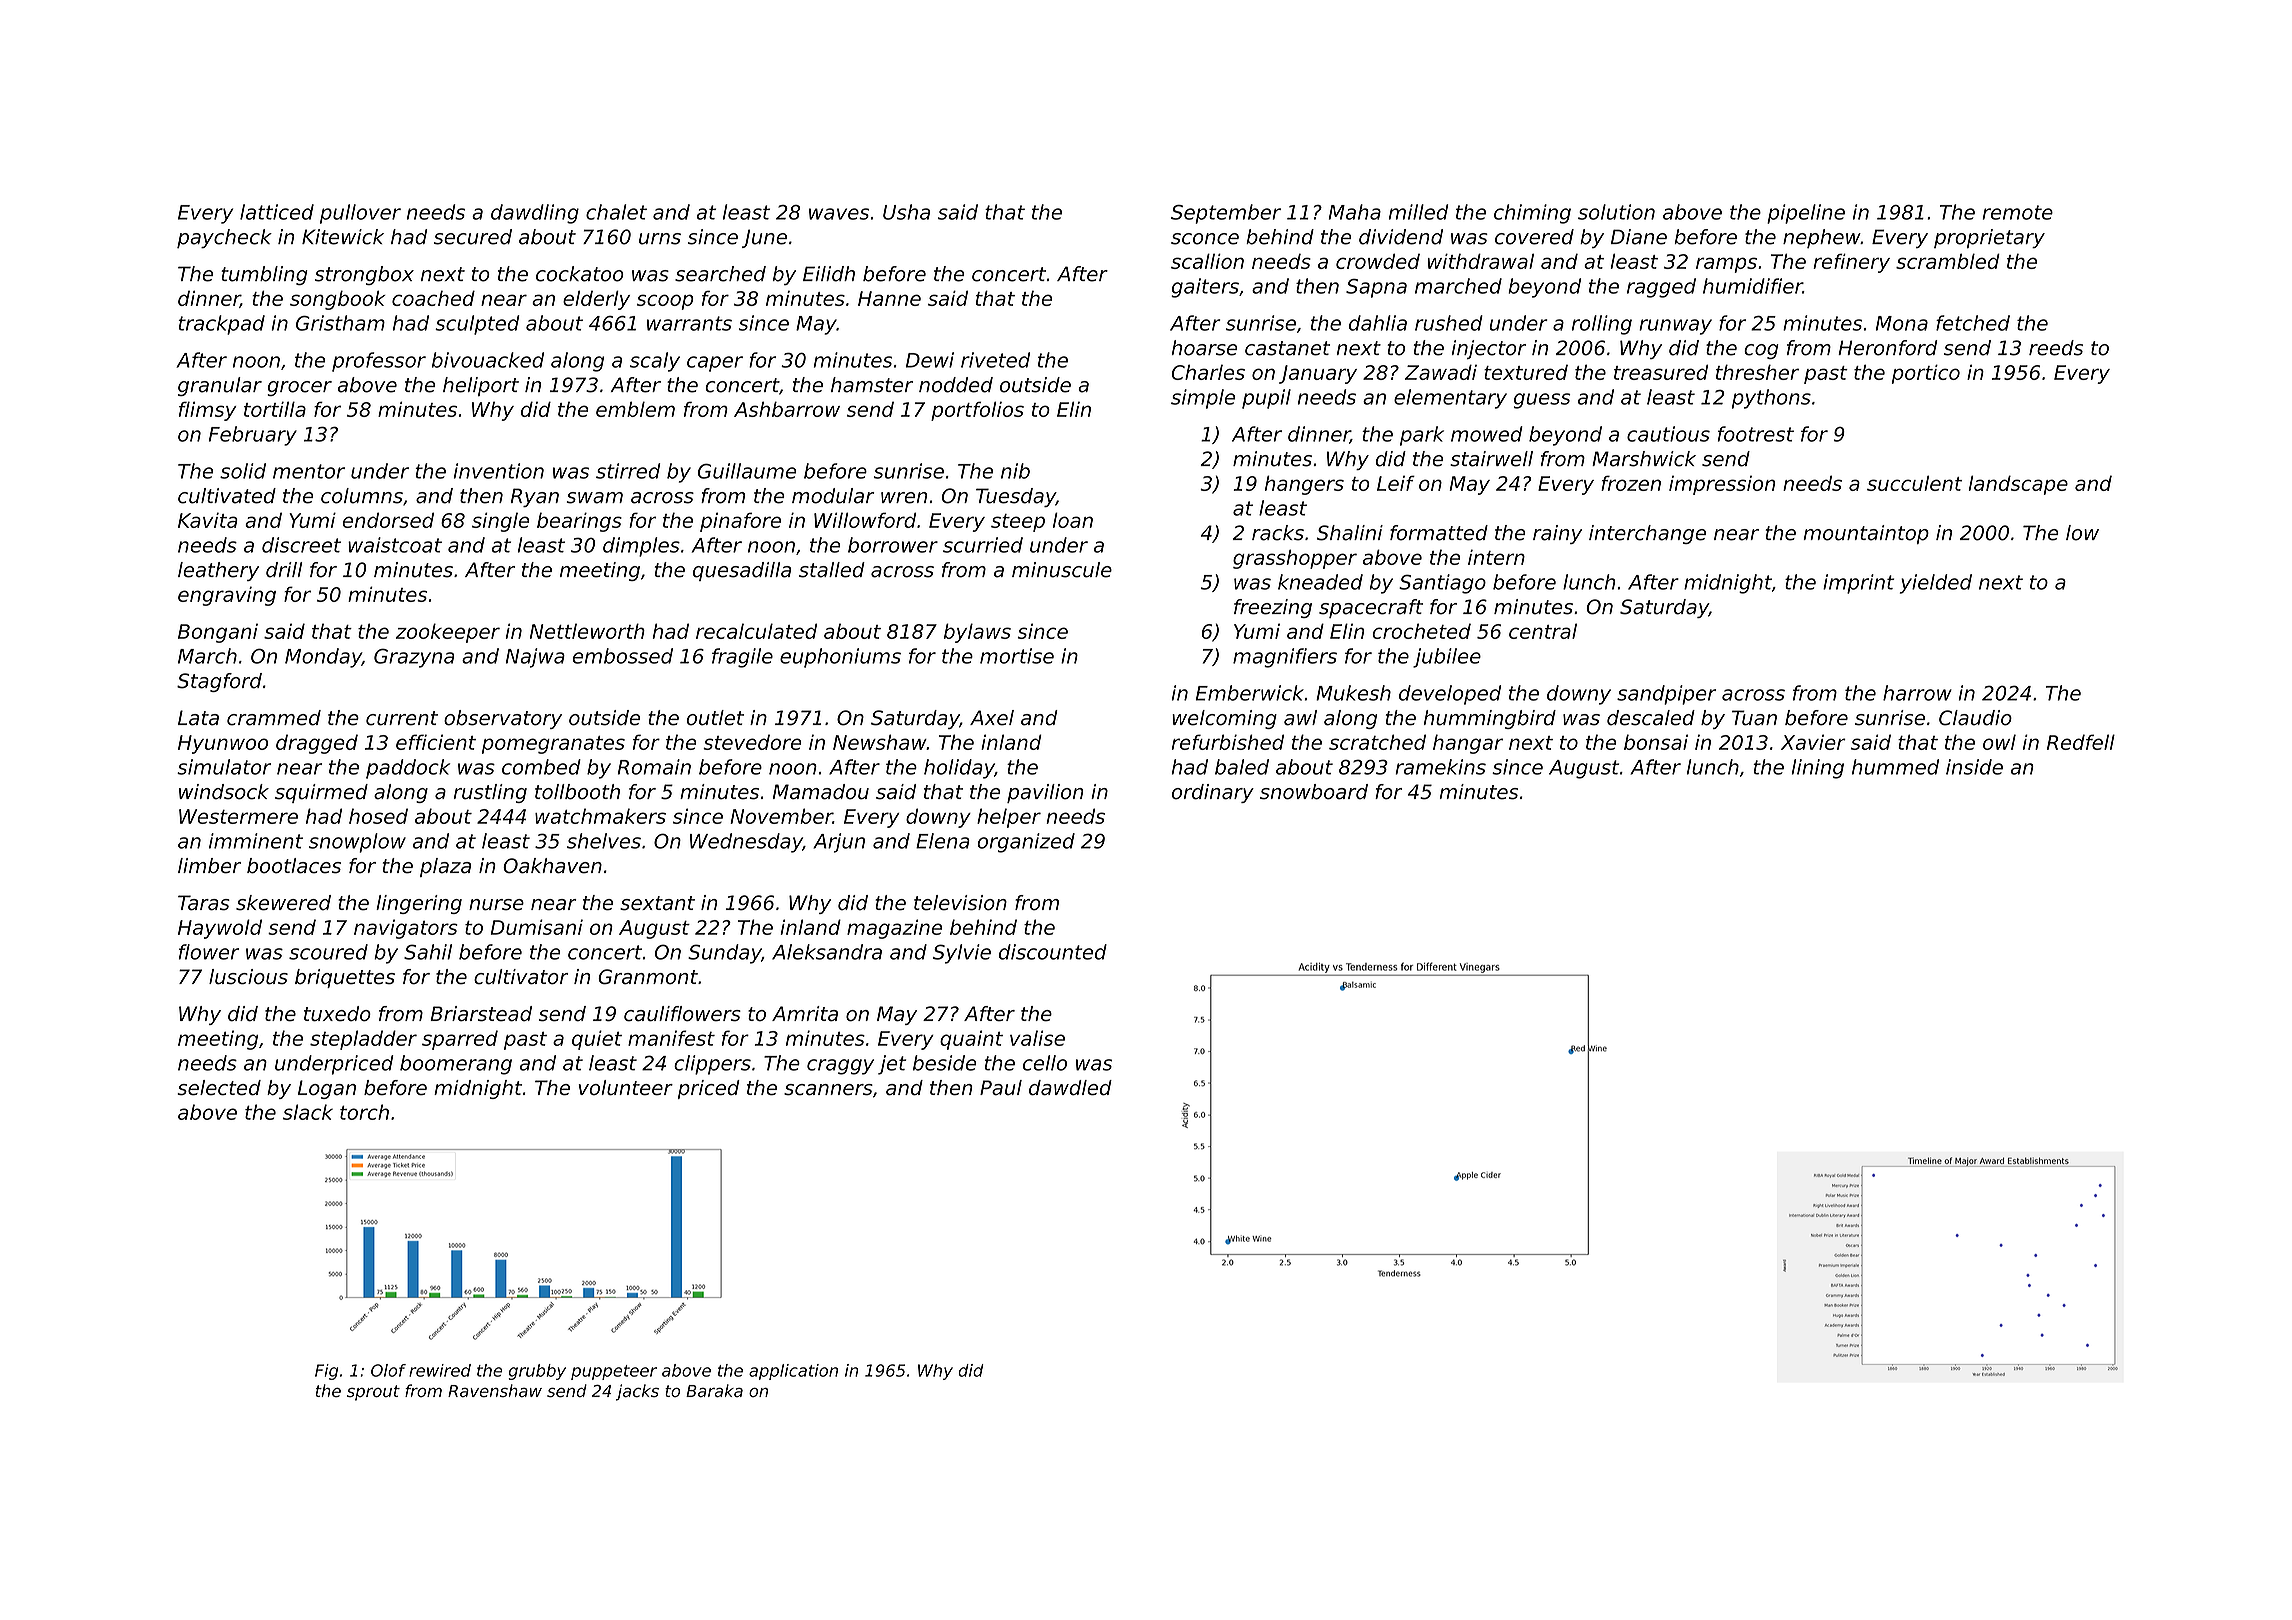  Describe the element at coordinates (388, 1370) in the image. I see `Olof` at that location.
